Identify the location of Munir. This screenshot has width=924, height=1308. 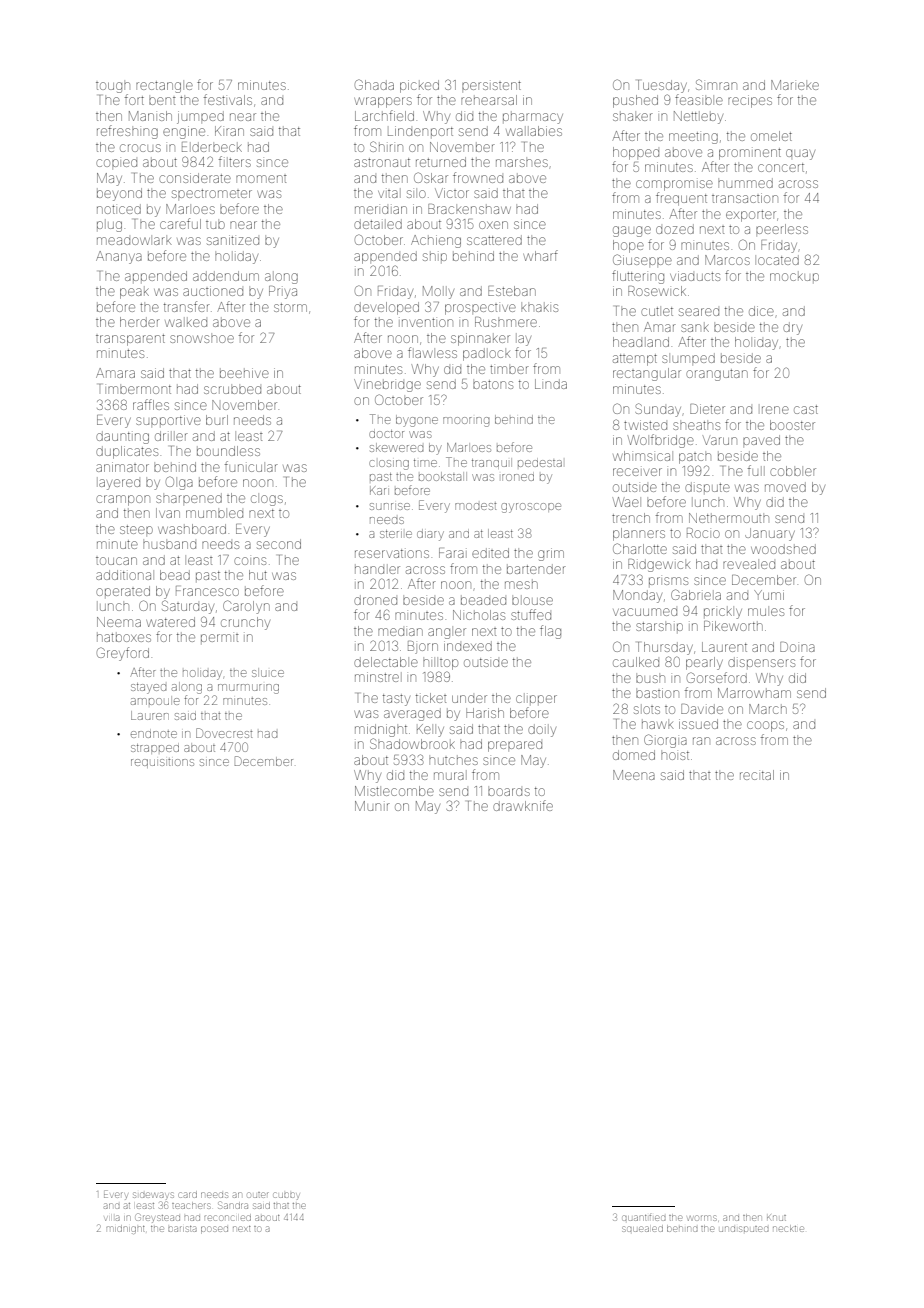
(372, 806).
